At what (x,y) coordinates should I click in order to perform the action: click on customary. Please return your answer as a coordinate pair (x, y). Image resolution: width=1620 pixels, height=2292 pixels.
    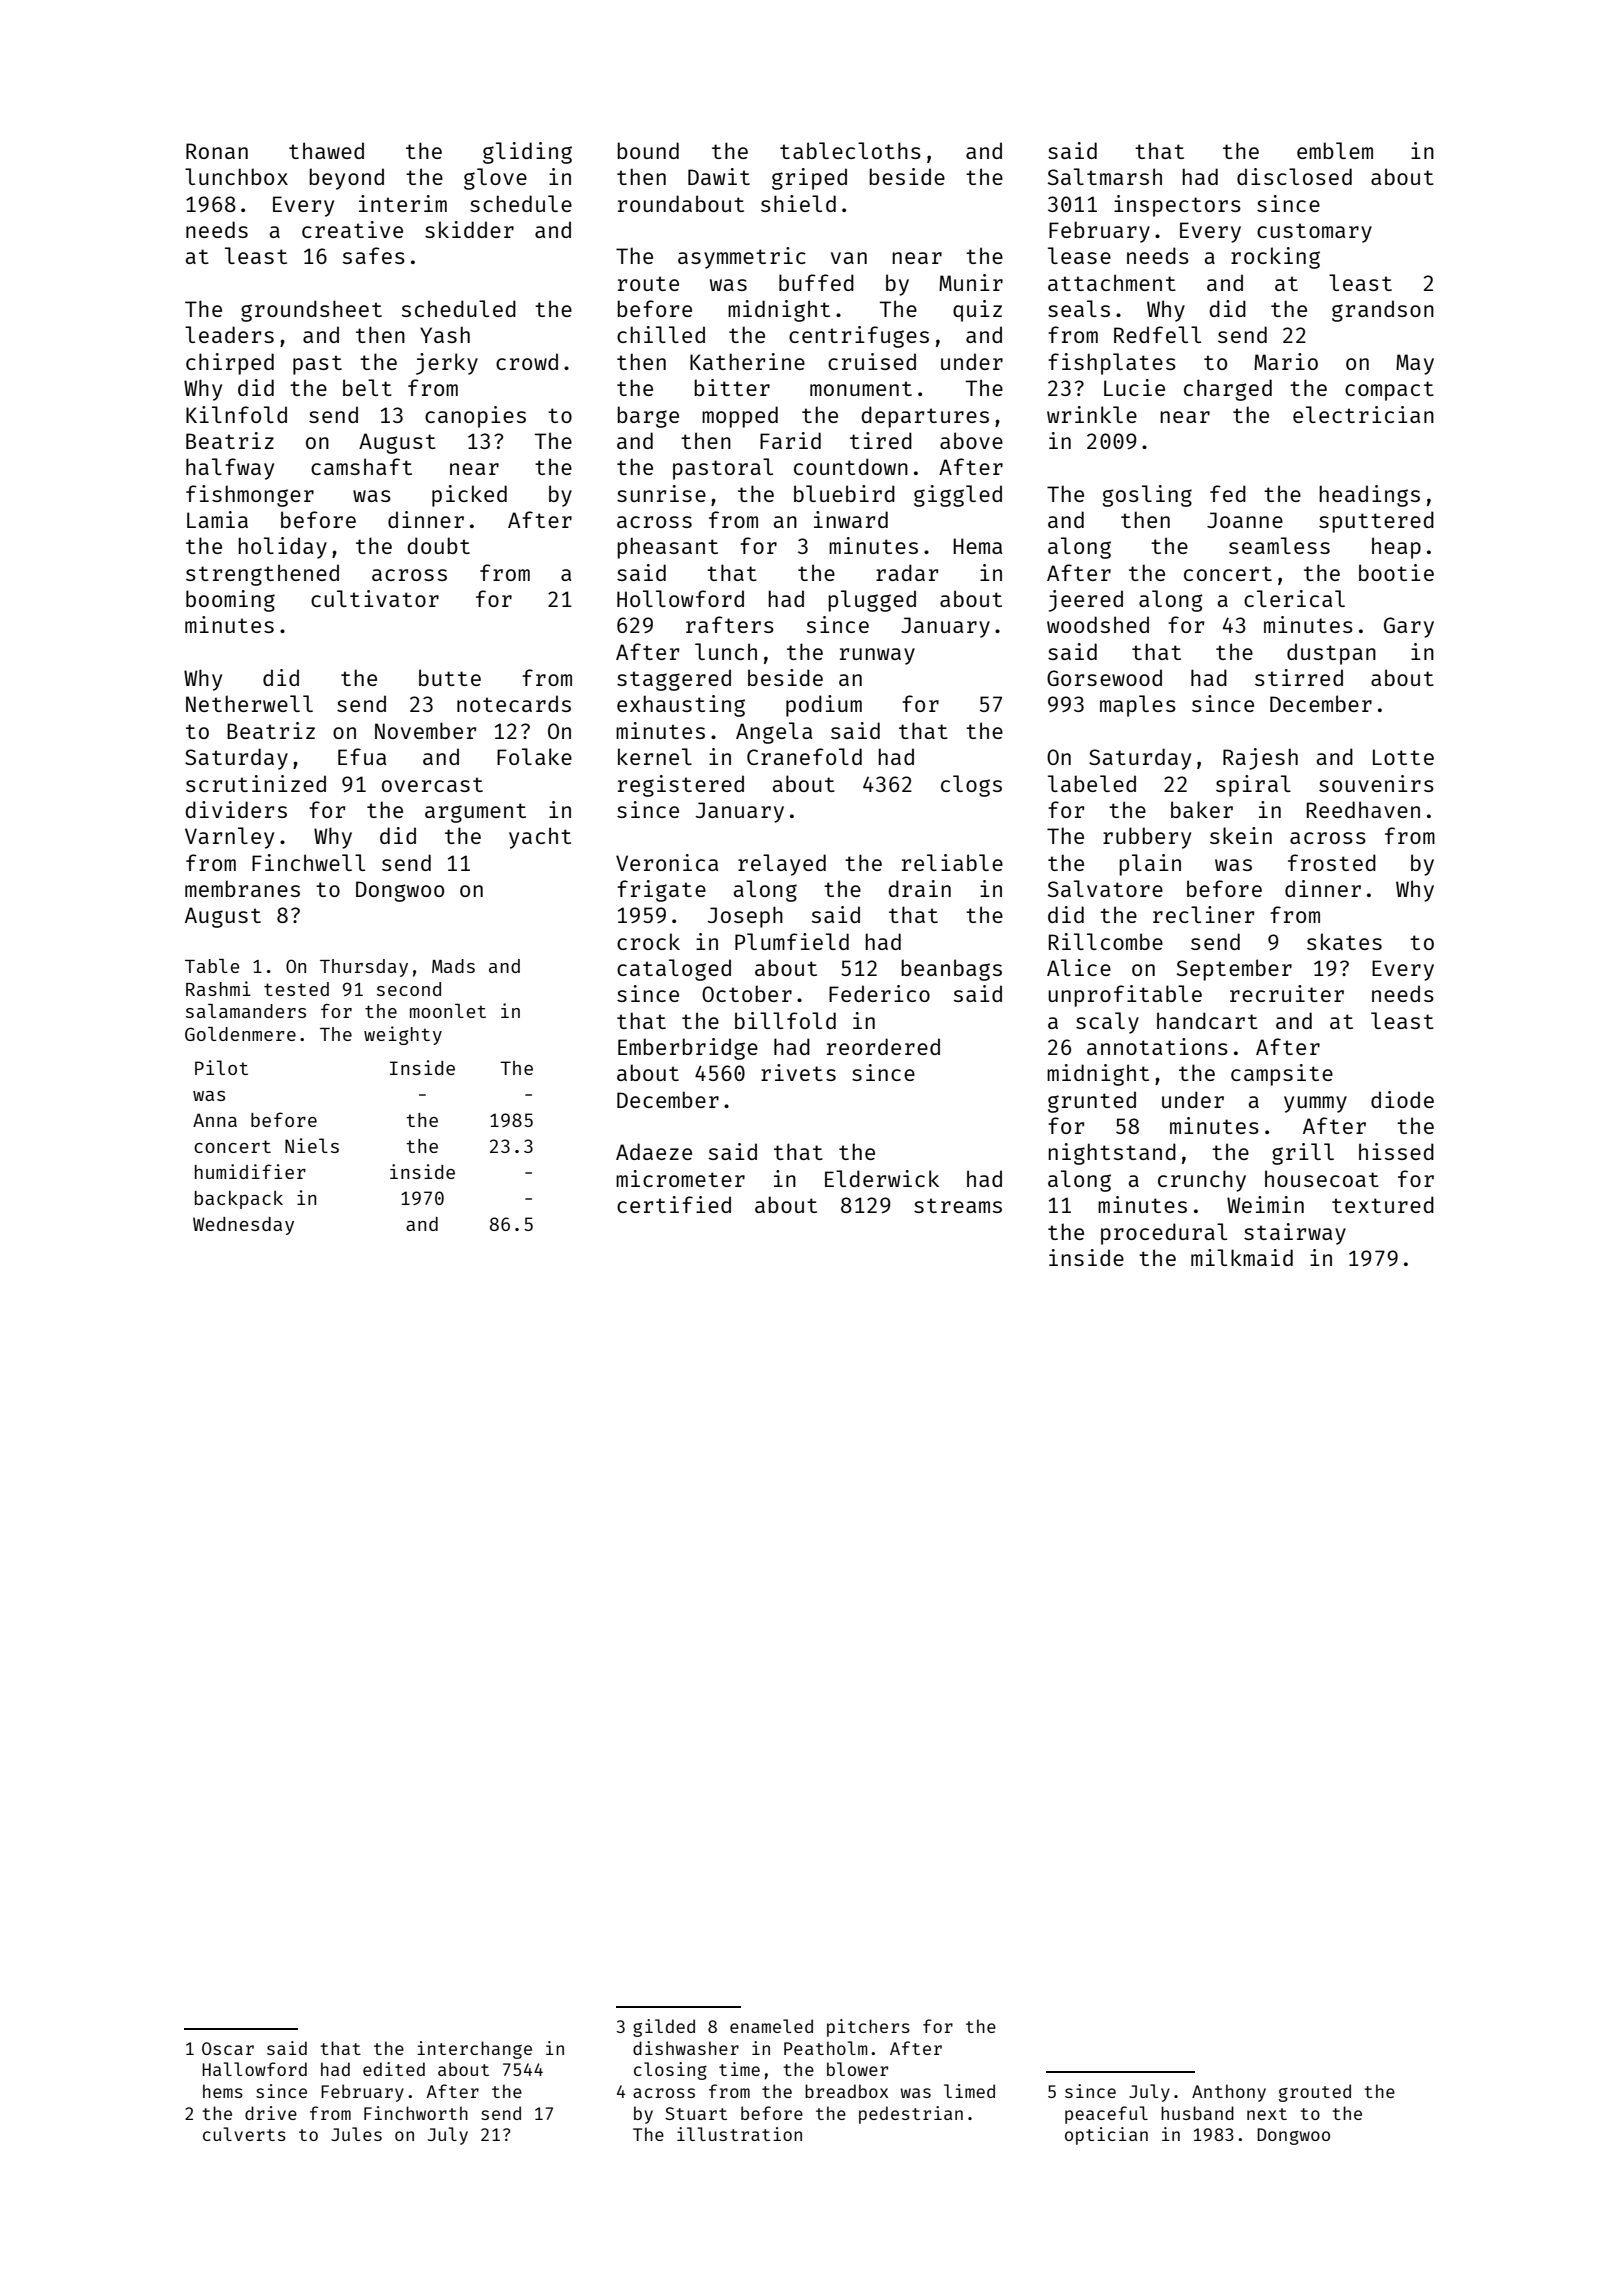
    Looking at the image, I should click on (1314, 233).
